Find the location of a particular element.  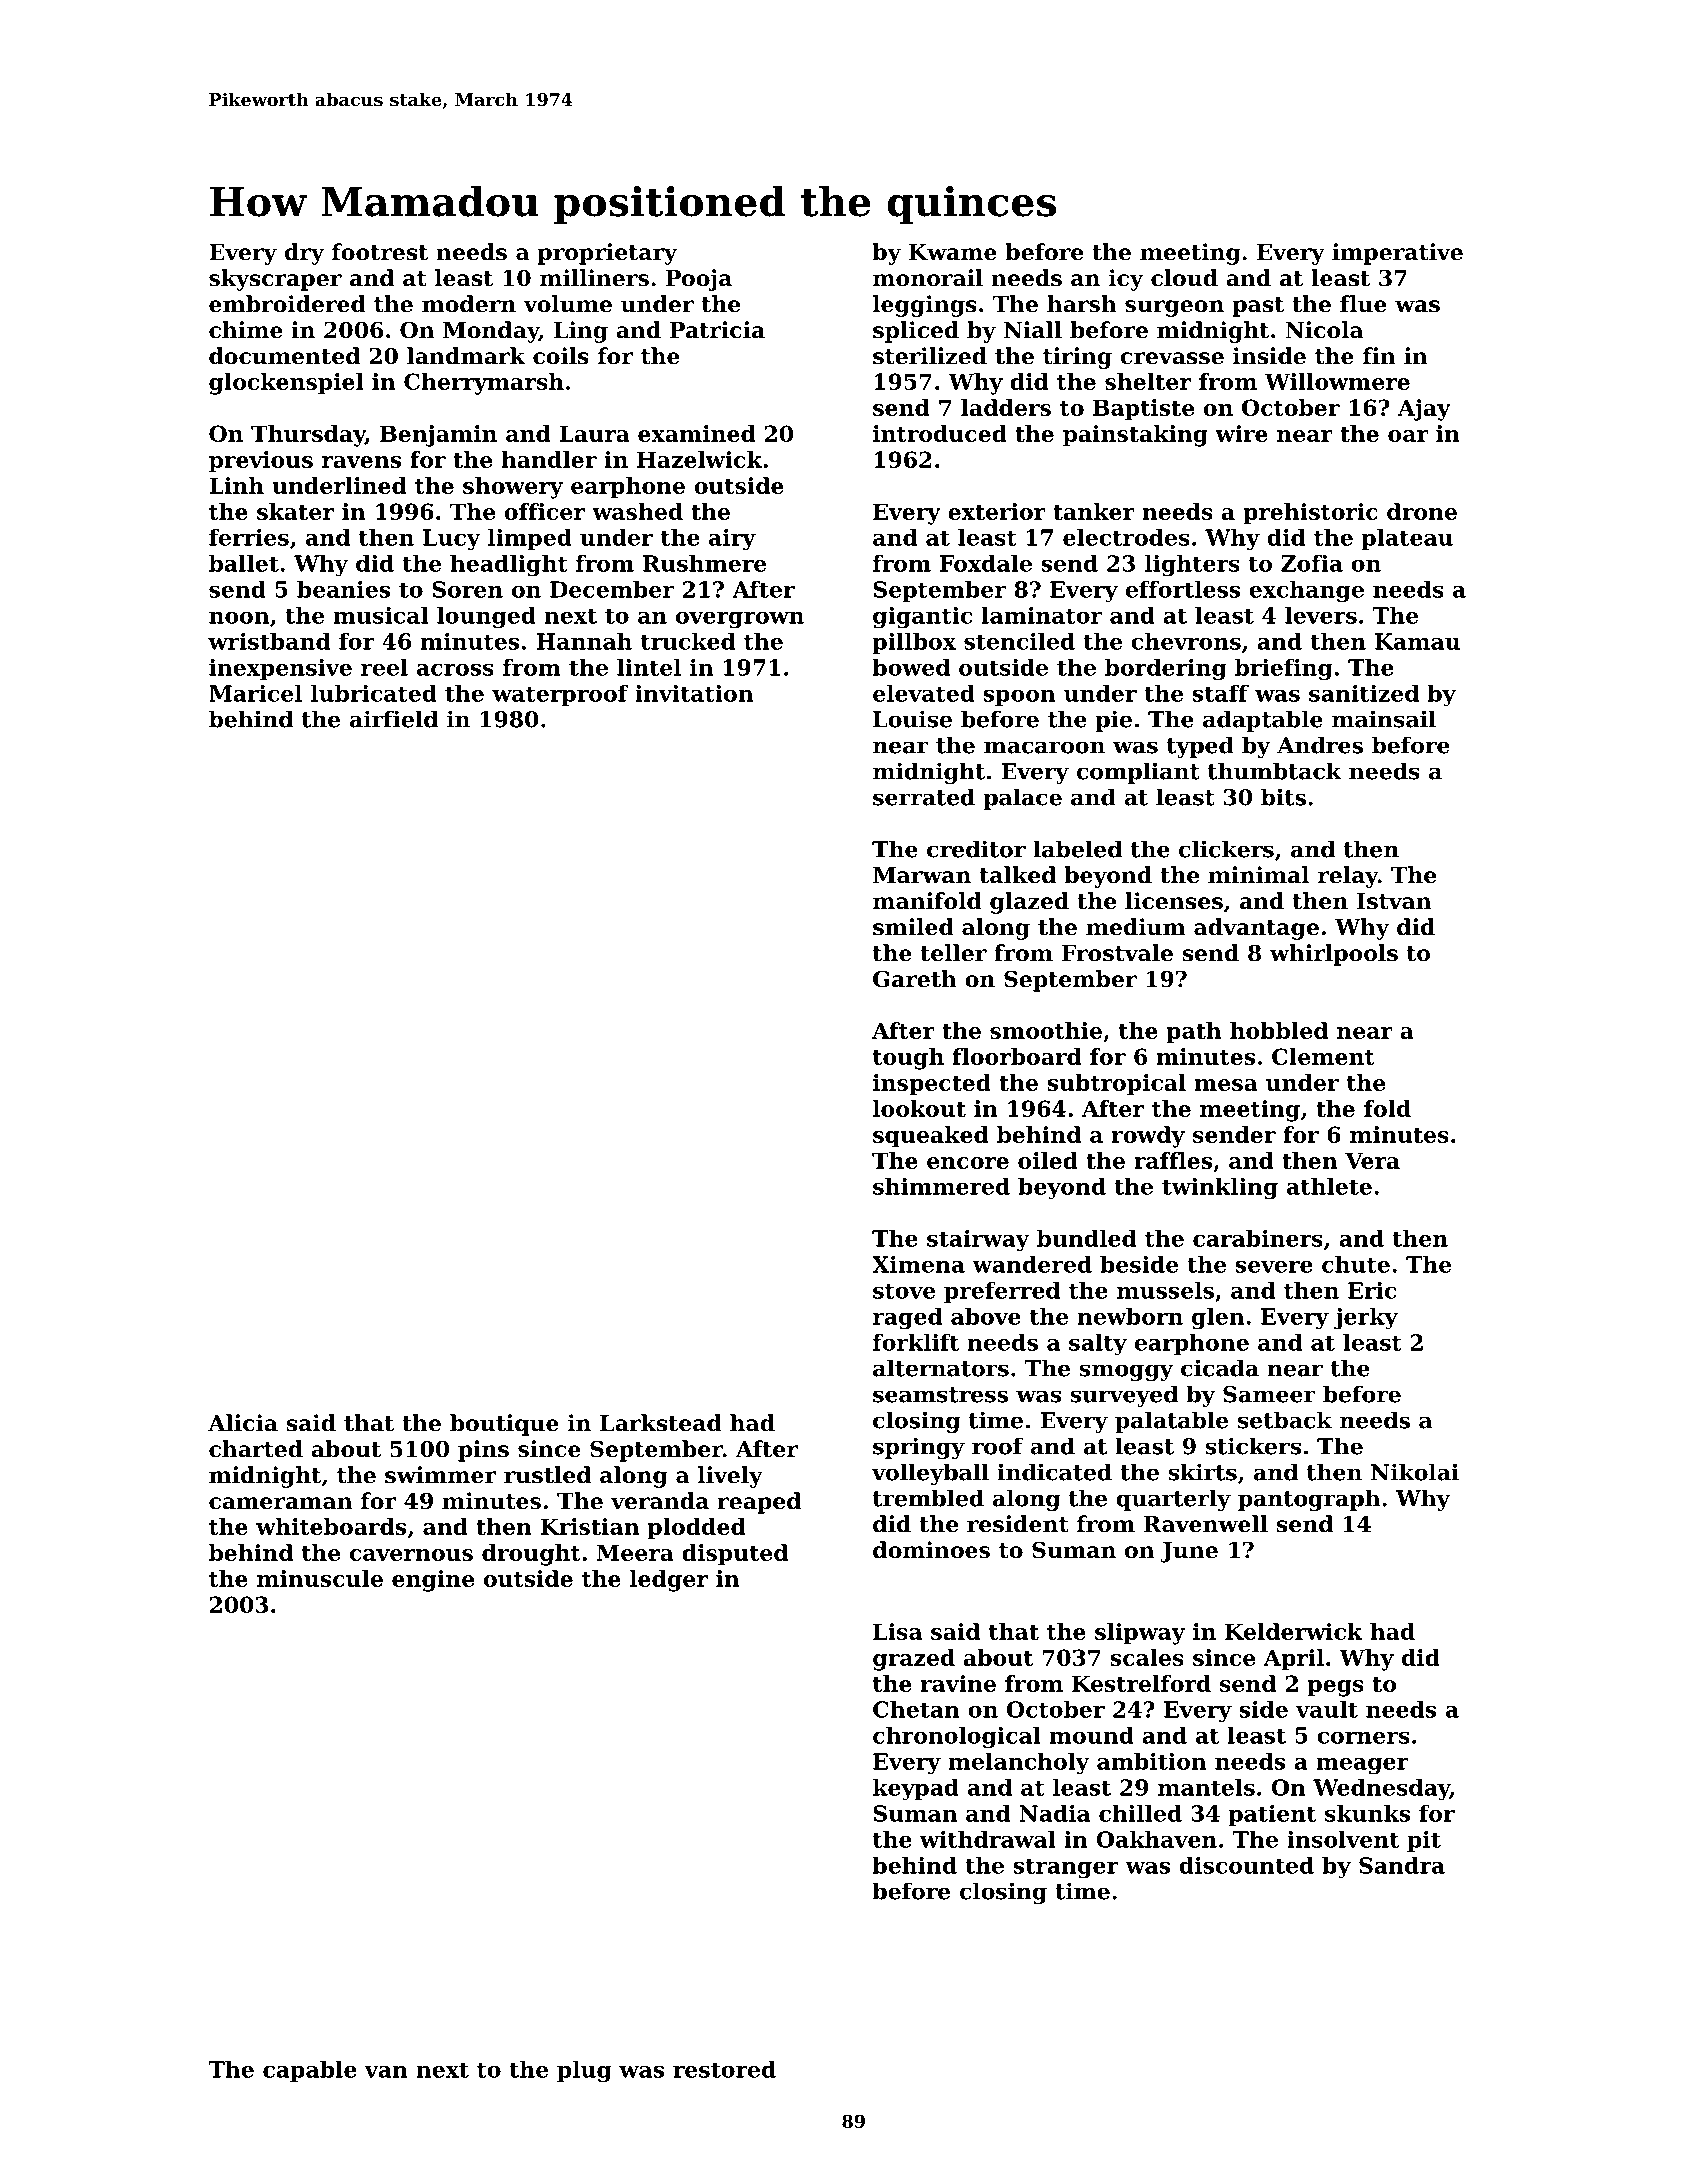

boutique is located at coordinates (504, 1425).
